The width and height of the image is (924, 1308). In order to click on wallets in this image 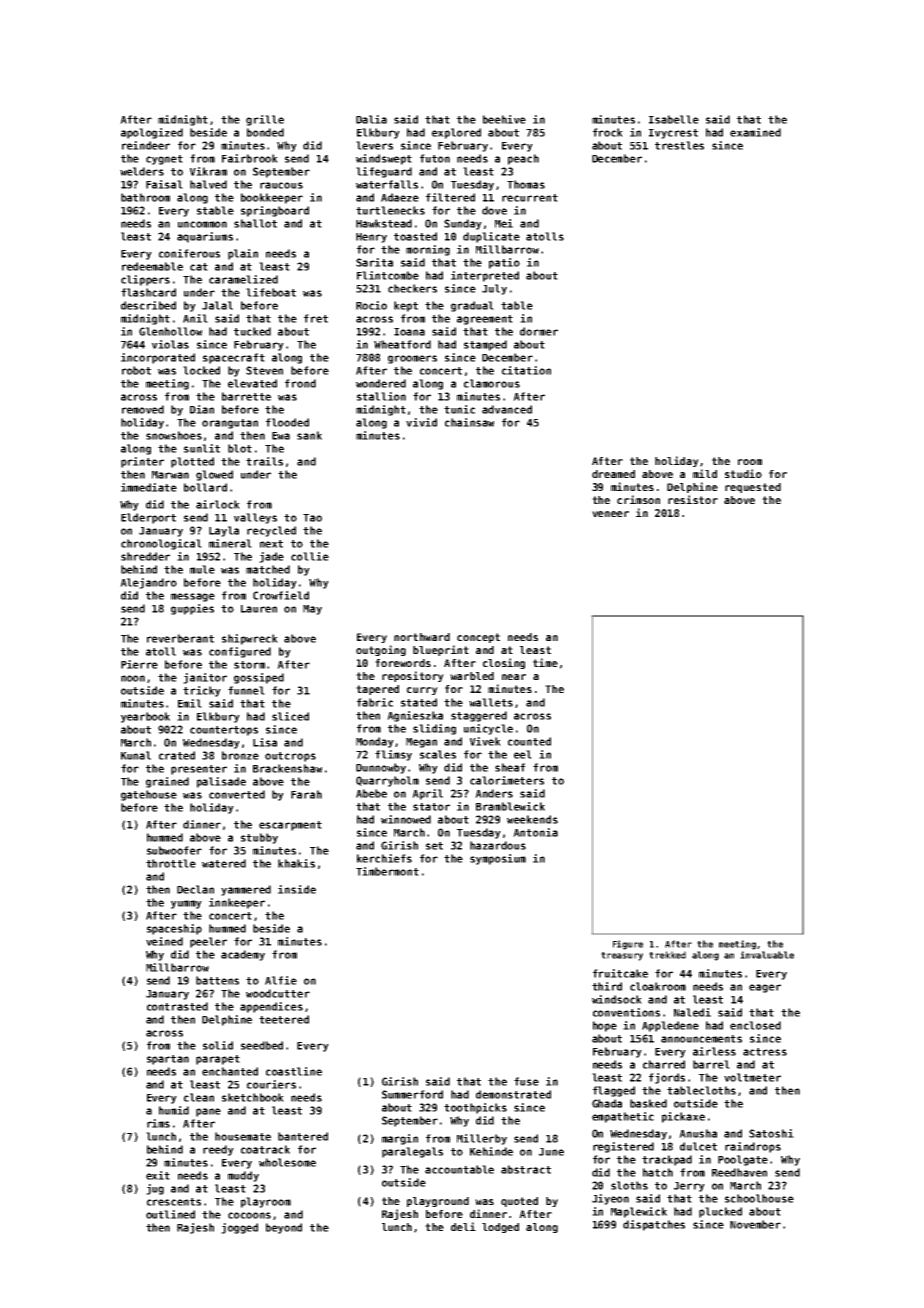, I will do `click(491, 702)`.
